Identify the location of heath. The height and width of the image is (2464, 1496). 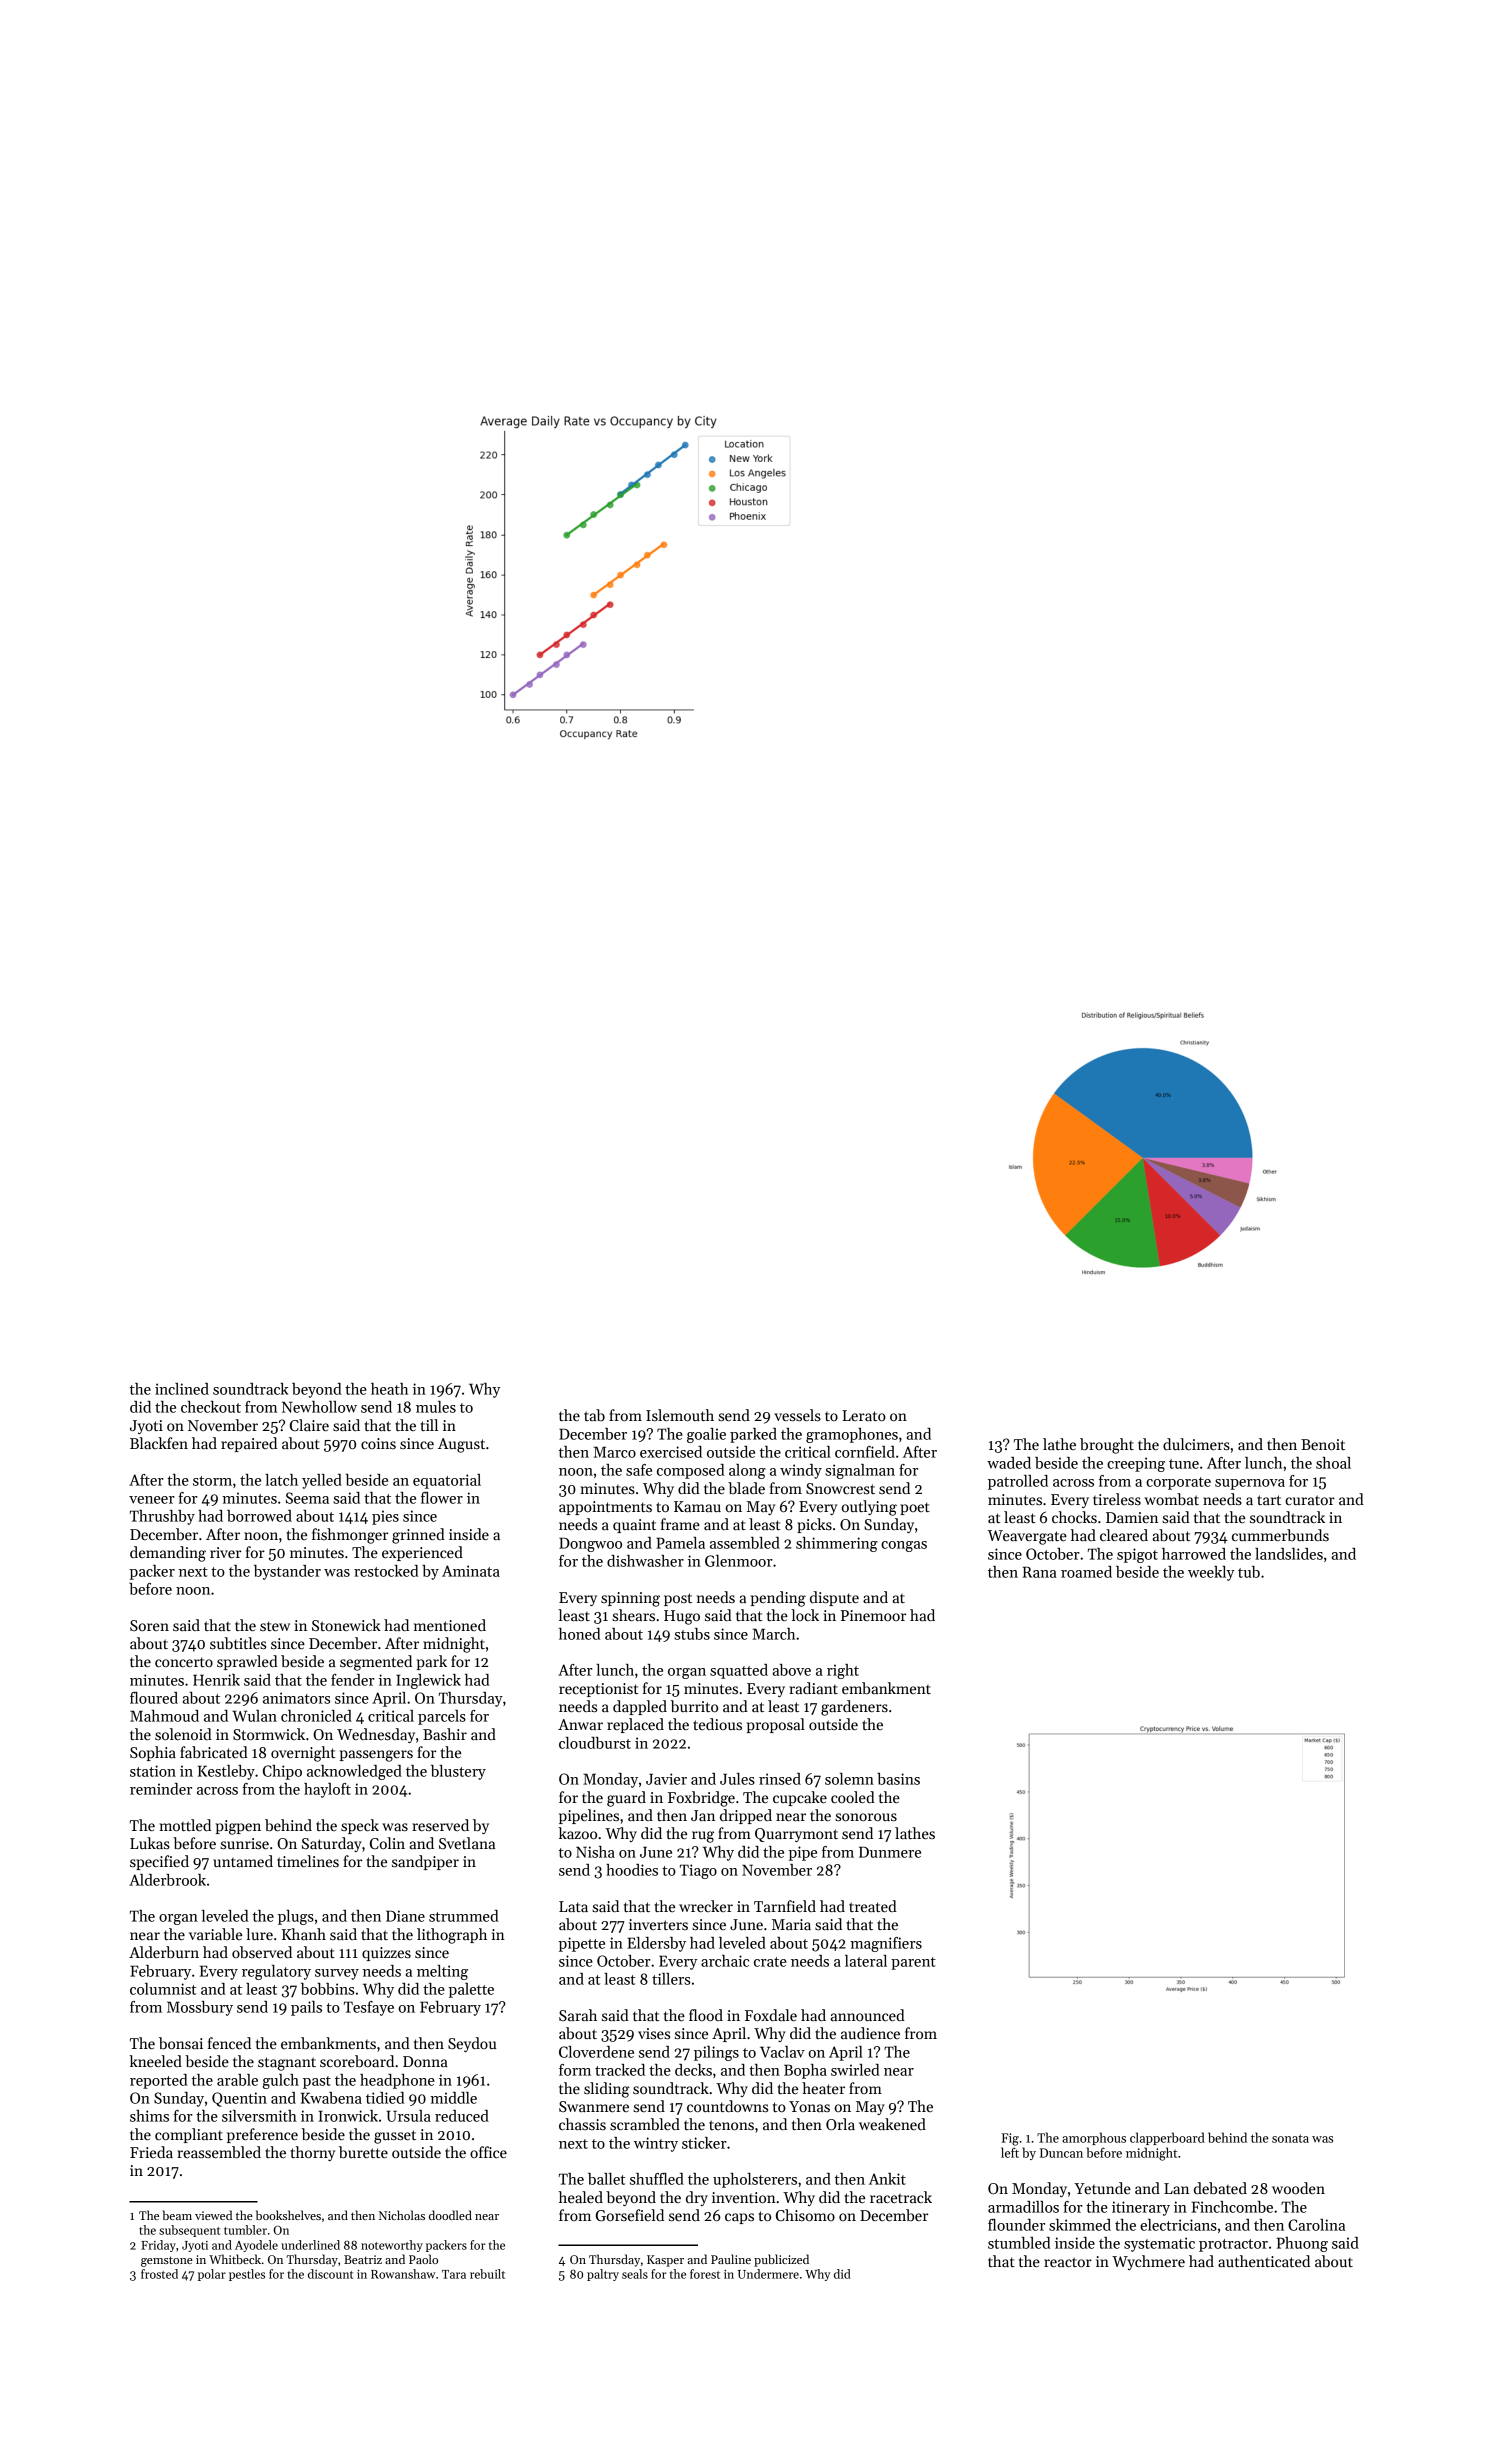
(389, 1389).
